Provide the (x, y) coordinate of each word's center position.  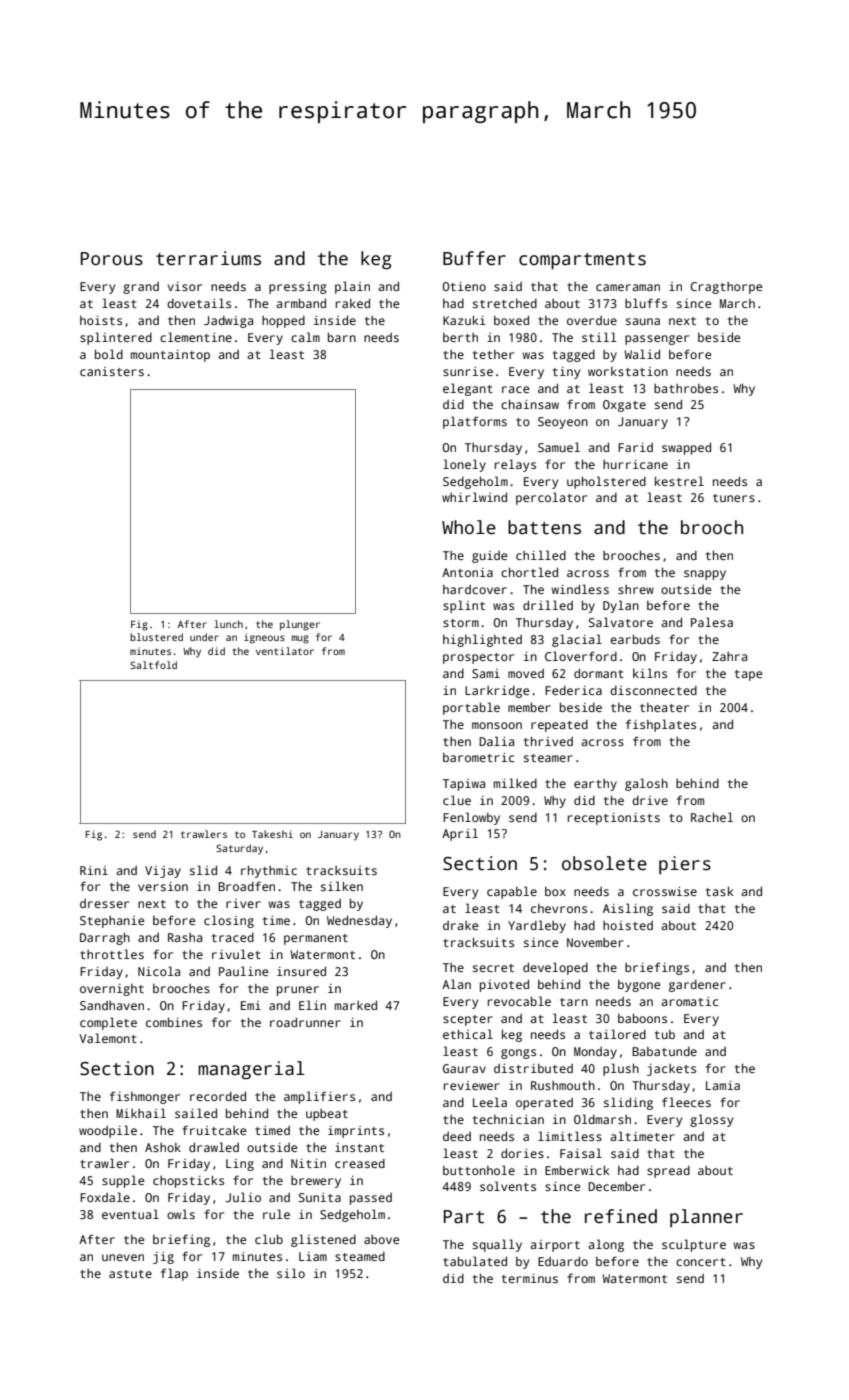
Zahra (729, 656)
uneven (123, 1257)
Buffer (474, 258)
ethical (468, 1034)
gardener (697, 986)
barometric (478, 757)
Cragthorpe (726, 288)
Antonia (467, 572)
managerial (251, 1070)
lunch (228, 624)
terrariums (208, 258)
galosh (646, 784)
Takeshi (272, 834)
